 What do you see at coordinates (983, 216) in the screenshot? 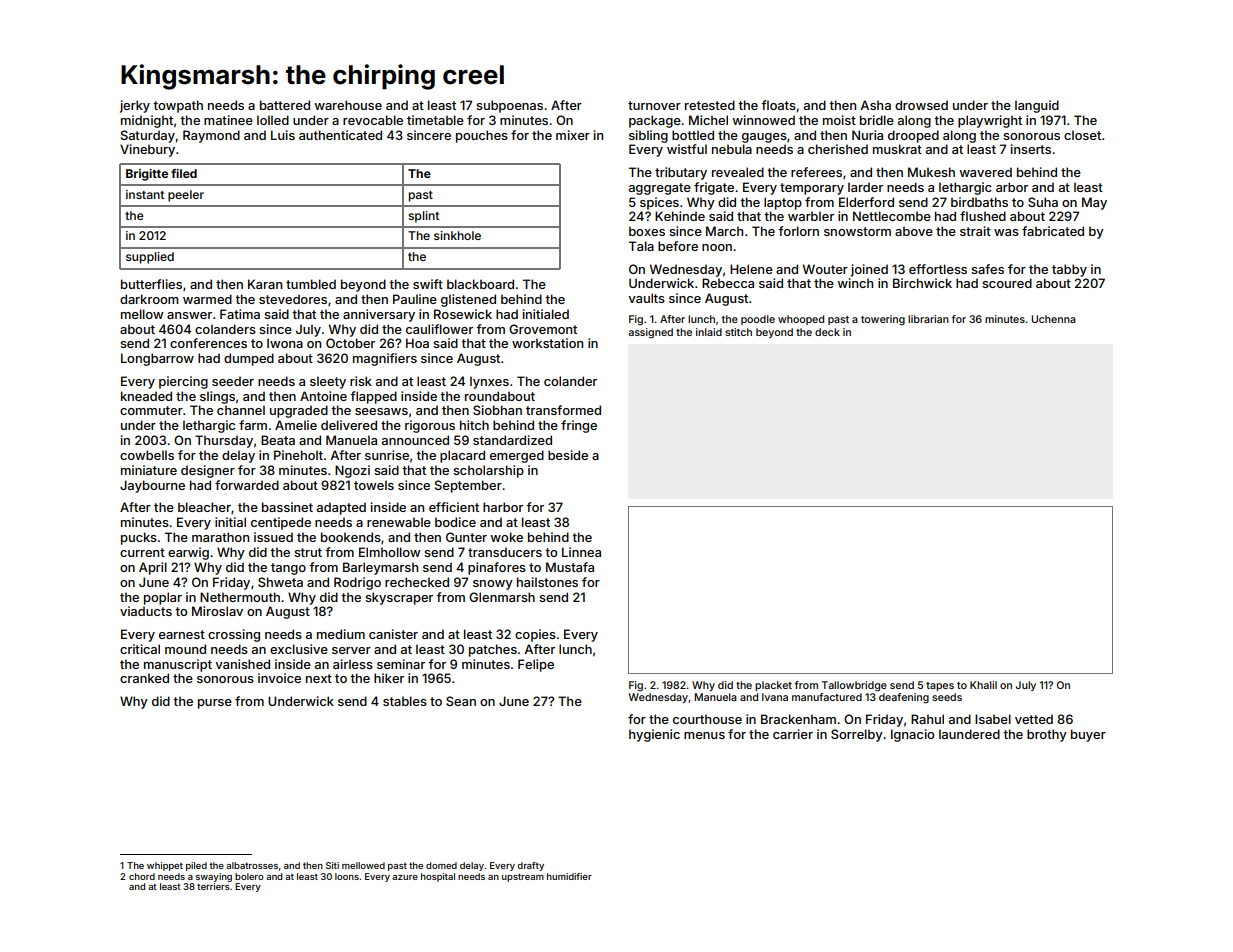
I see `flushed` at bounding box center [983, 216].
